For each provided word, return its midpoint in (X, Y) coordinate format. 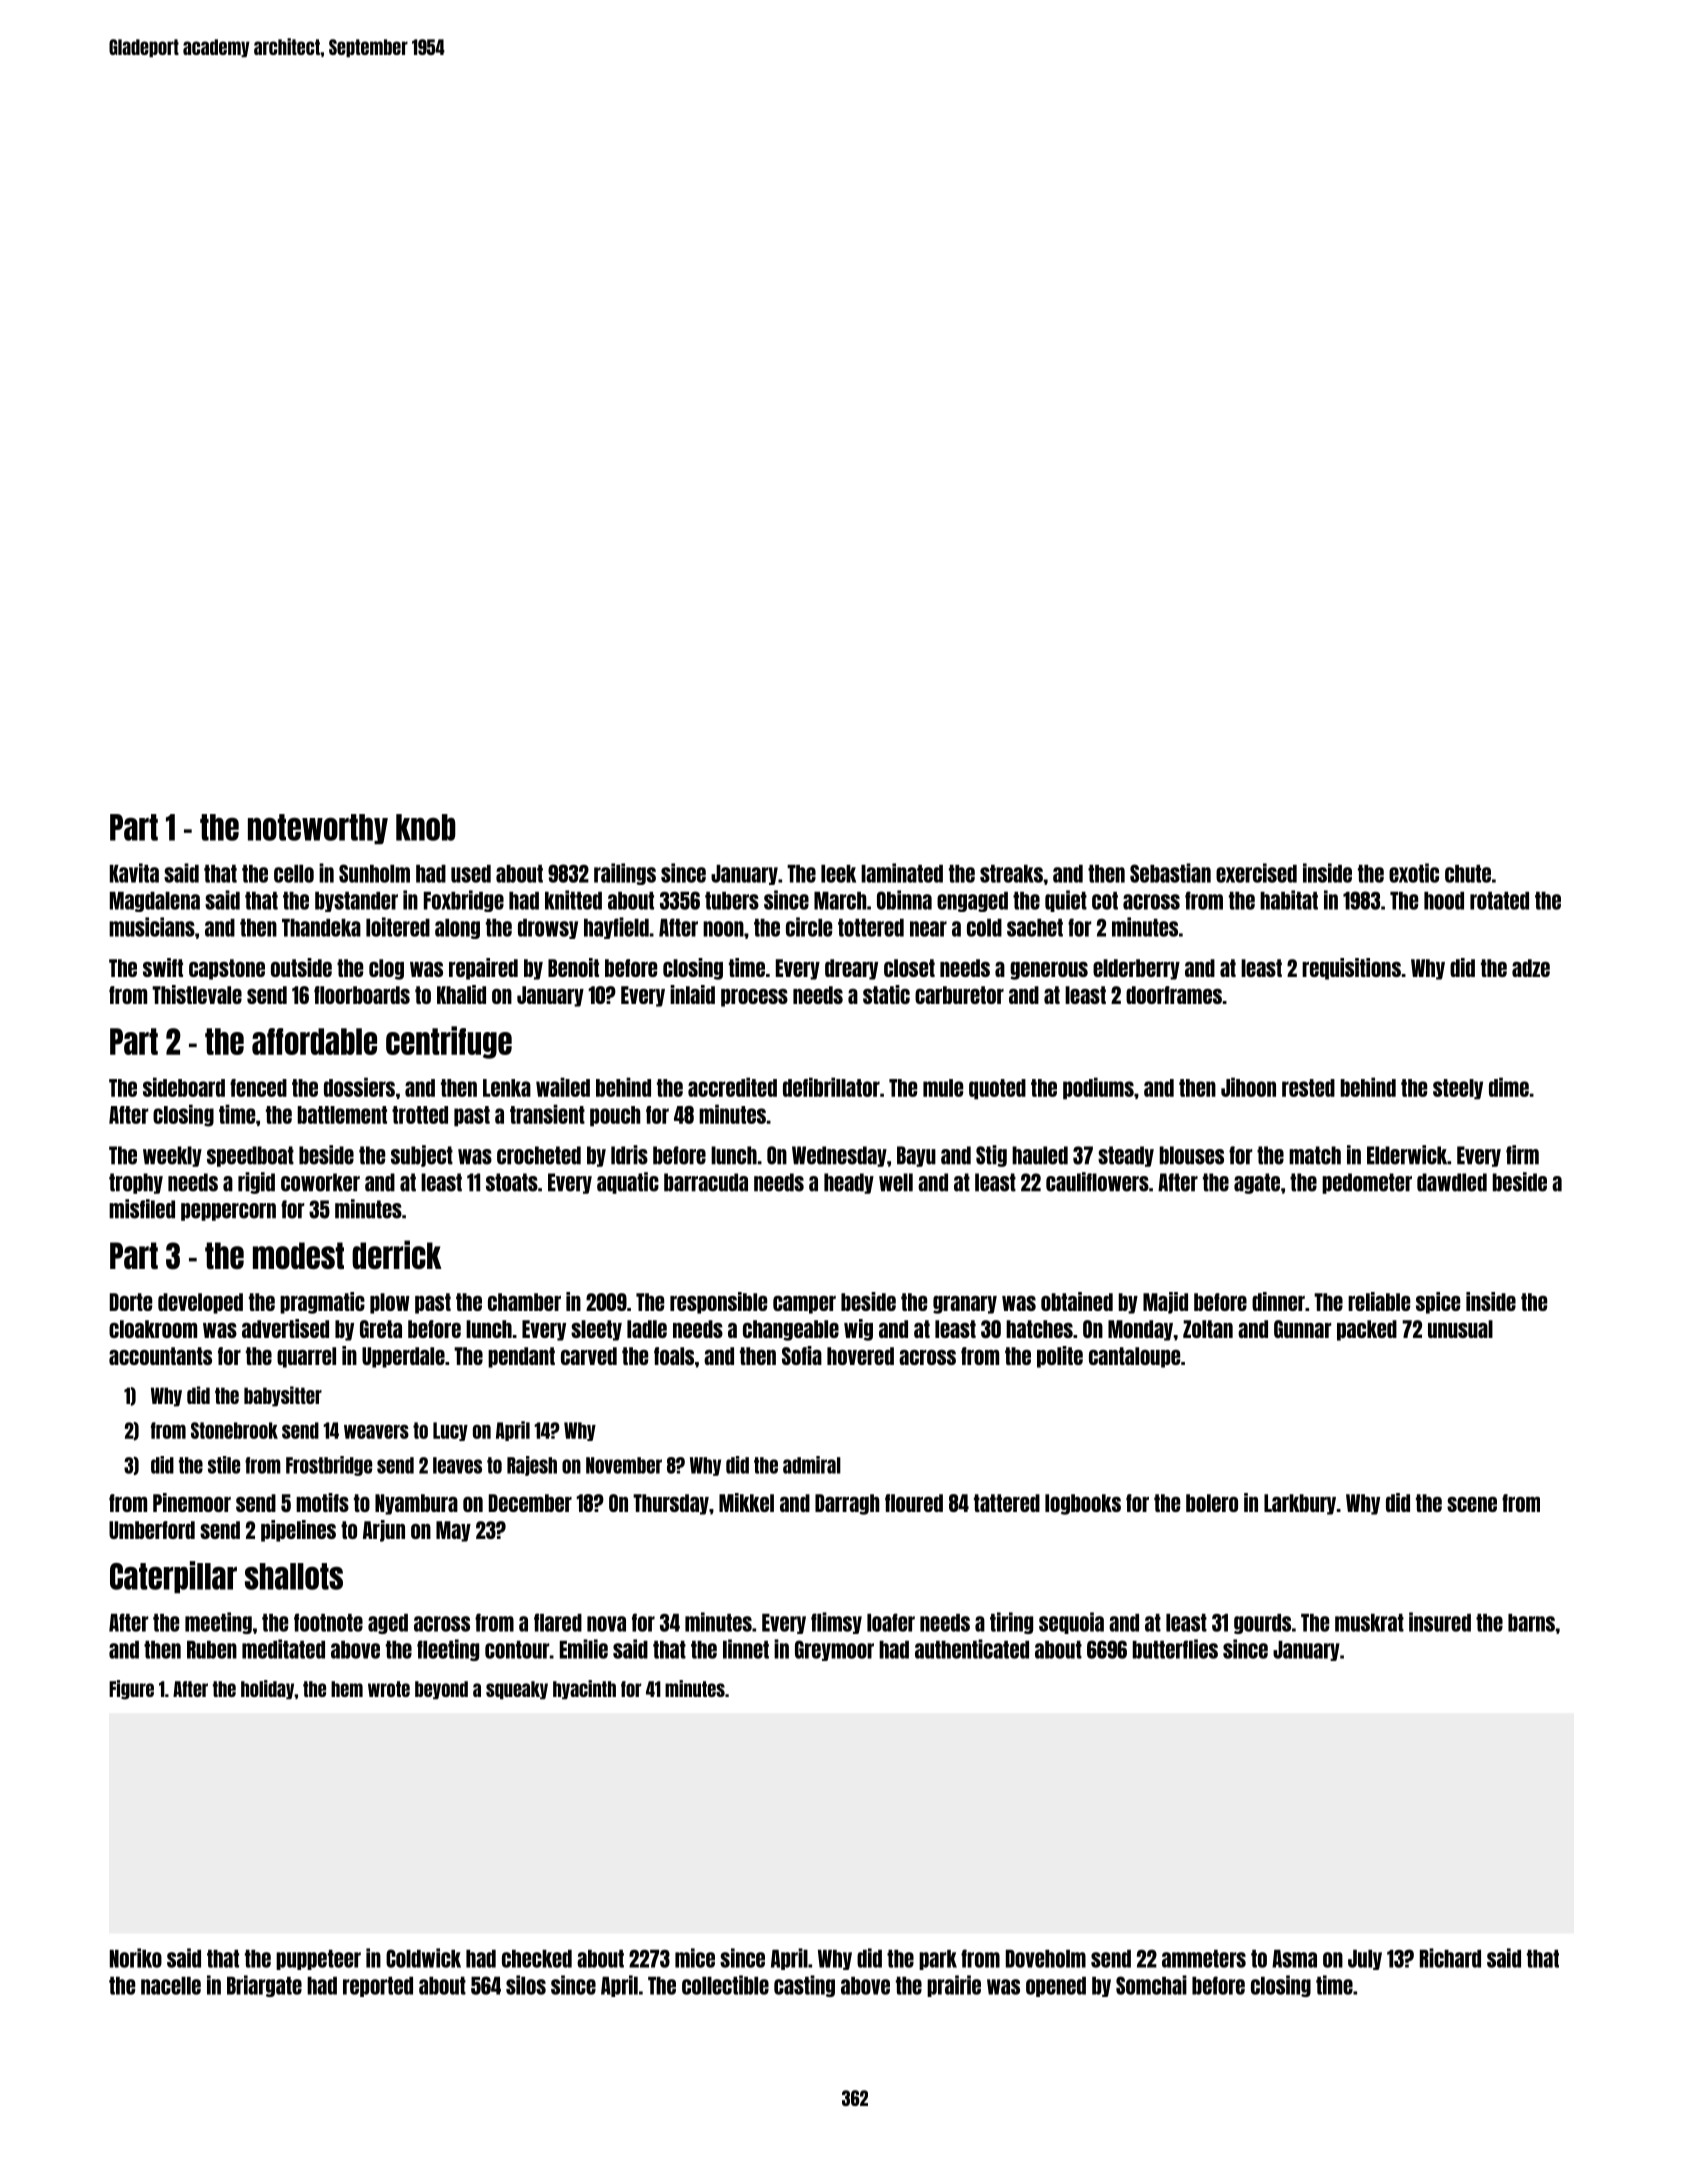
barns (1531, 1623)
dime (1509, 1087)
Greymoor (834, 1650)
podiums (1098, 1088)
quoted (997, 1089)
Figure (131, 1690)
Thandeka (321, 928)
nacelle (171, 1986)
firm (1522, 1155)
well (896, 1182)
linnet (746, 1649)
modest (298, 1255)
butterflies (1175, 1649)
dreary (851, 969)
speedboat (250, 1156)
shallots (294, 1576)
